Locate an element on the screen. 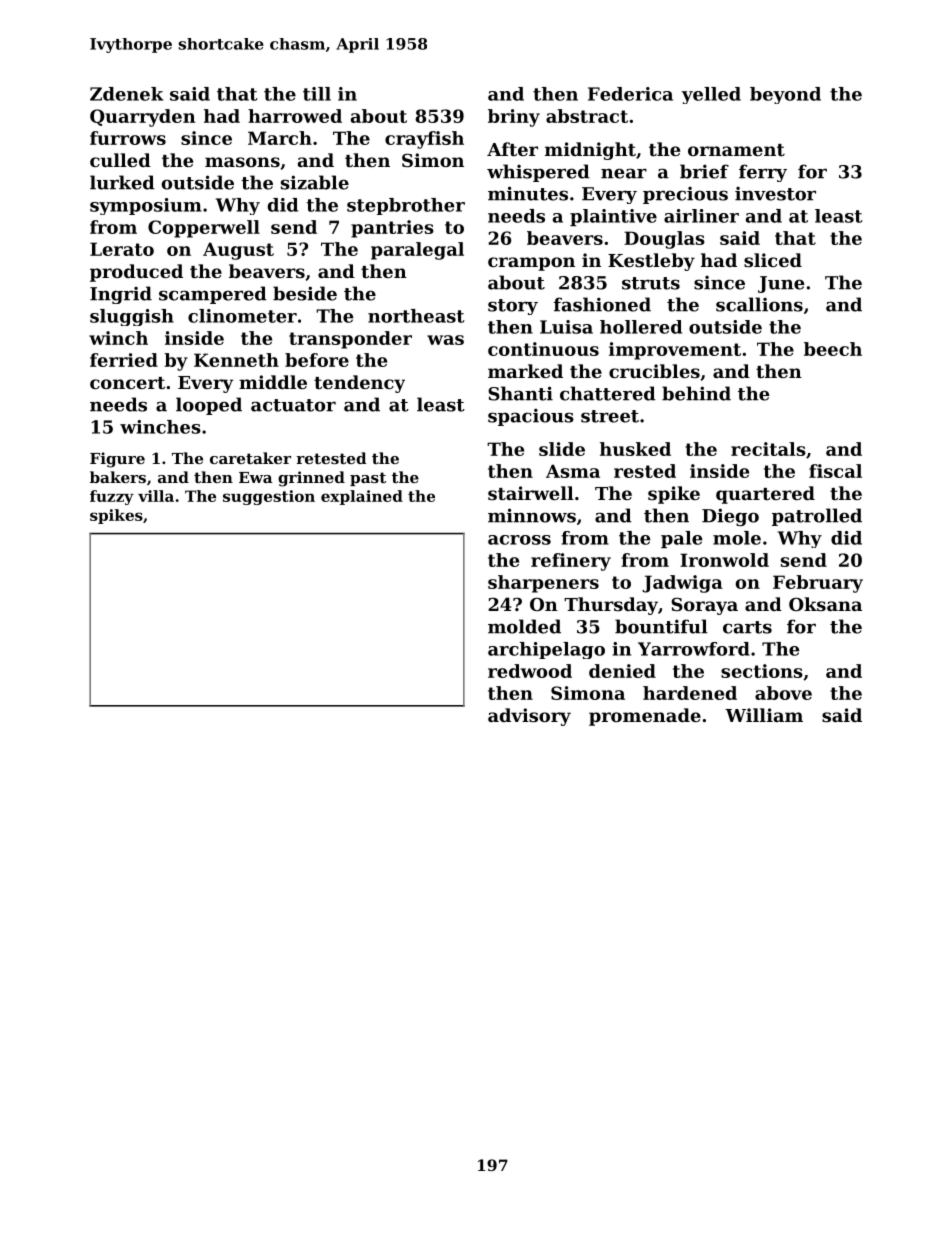 The height and width of the screenshot is (1233, 952). villa is located at coordinates (156, 496).
